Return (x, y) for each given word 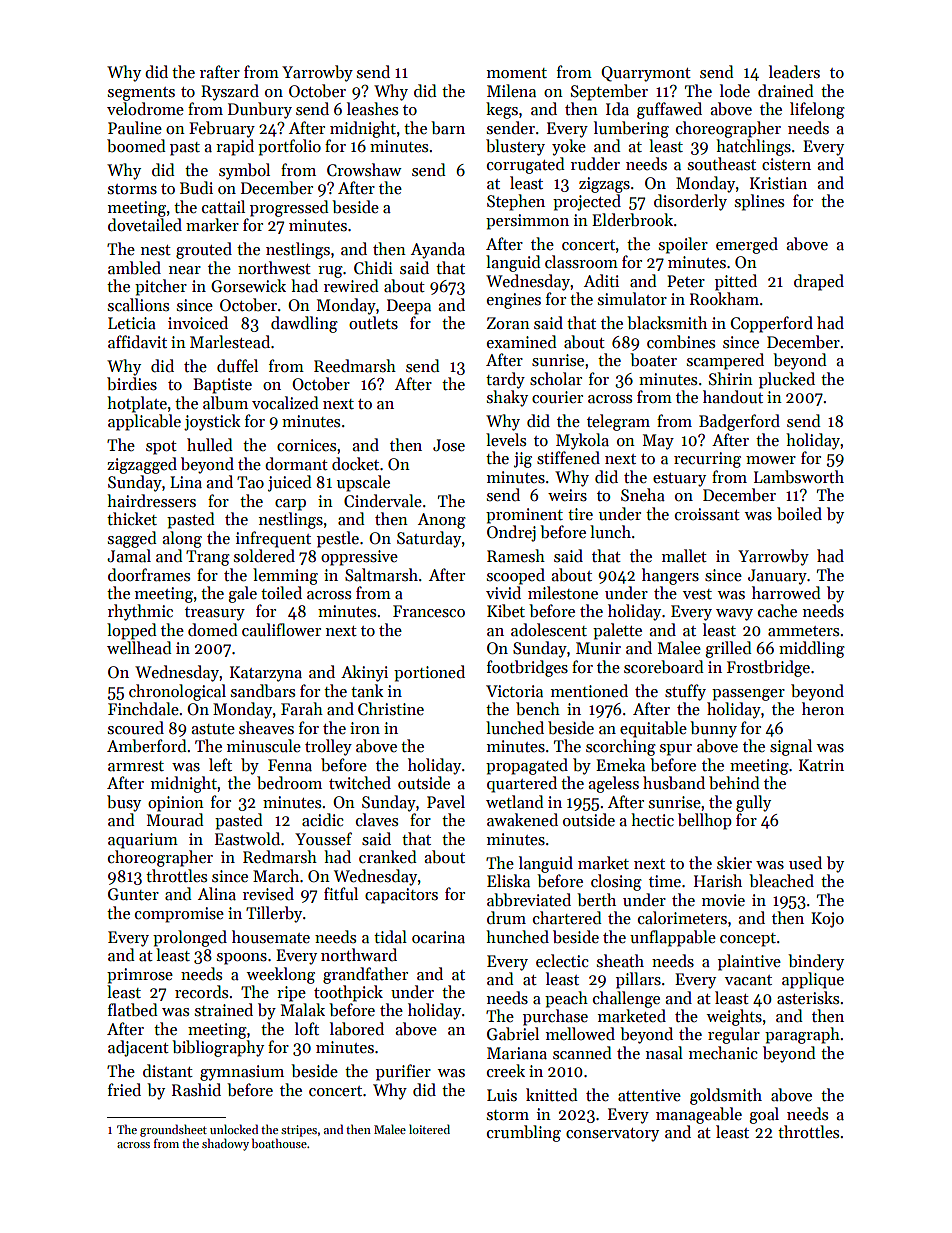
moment (517, 73)
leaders (794, 71)
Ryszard (230, 92)
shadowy (225, 1144)
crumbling (524, 1133)
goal (764, 1115)
